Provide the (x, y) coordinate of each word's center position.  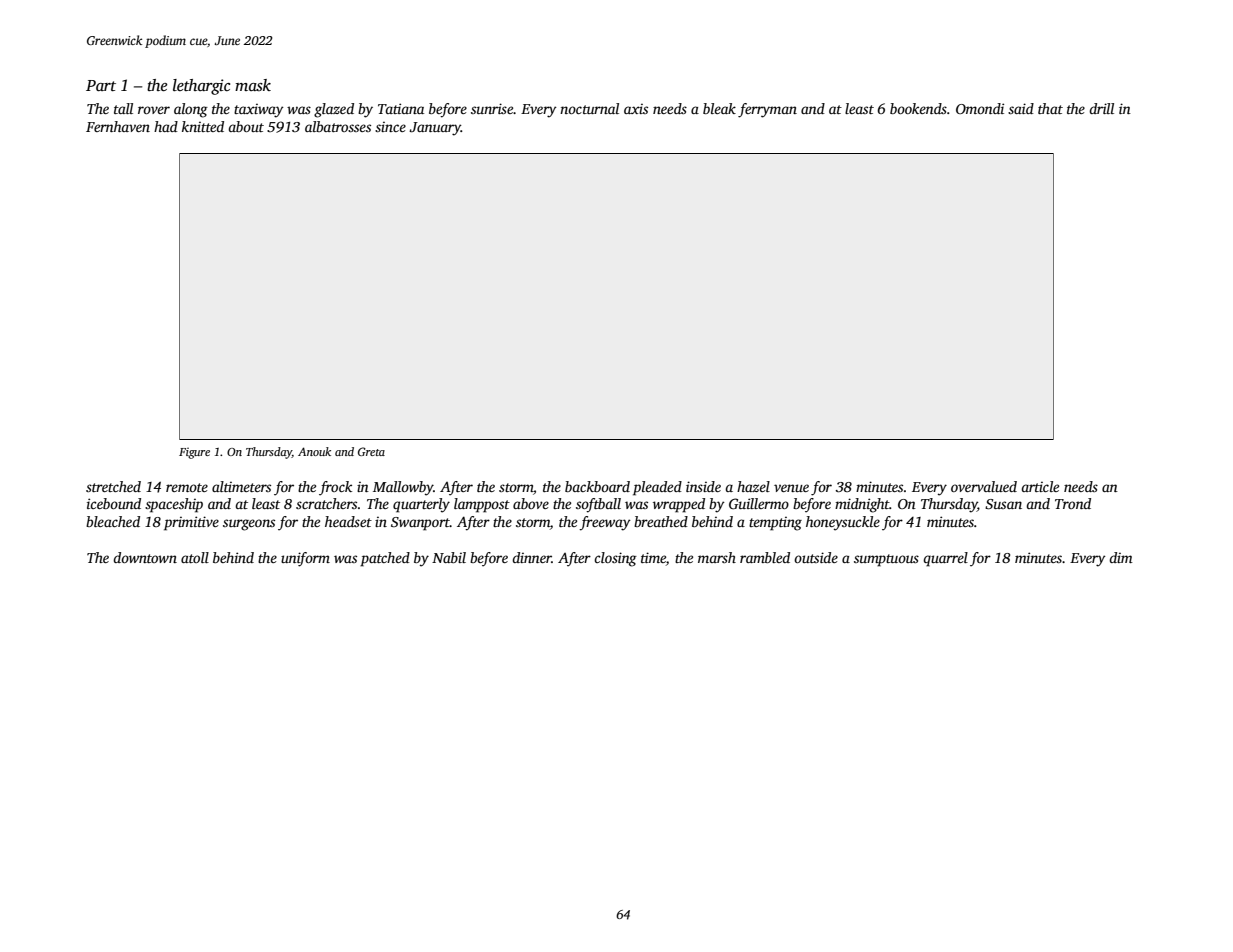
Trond (1073, 503)
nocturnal (589, 108)
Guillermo (759, 503)
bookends (918, 108)
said (1021, 108)
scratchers (326, 503)
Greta (371, 451)
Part (101, 85)
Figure (194, 453)
